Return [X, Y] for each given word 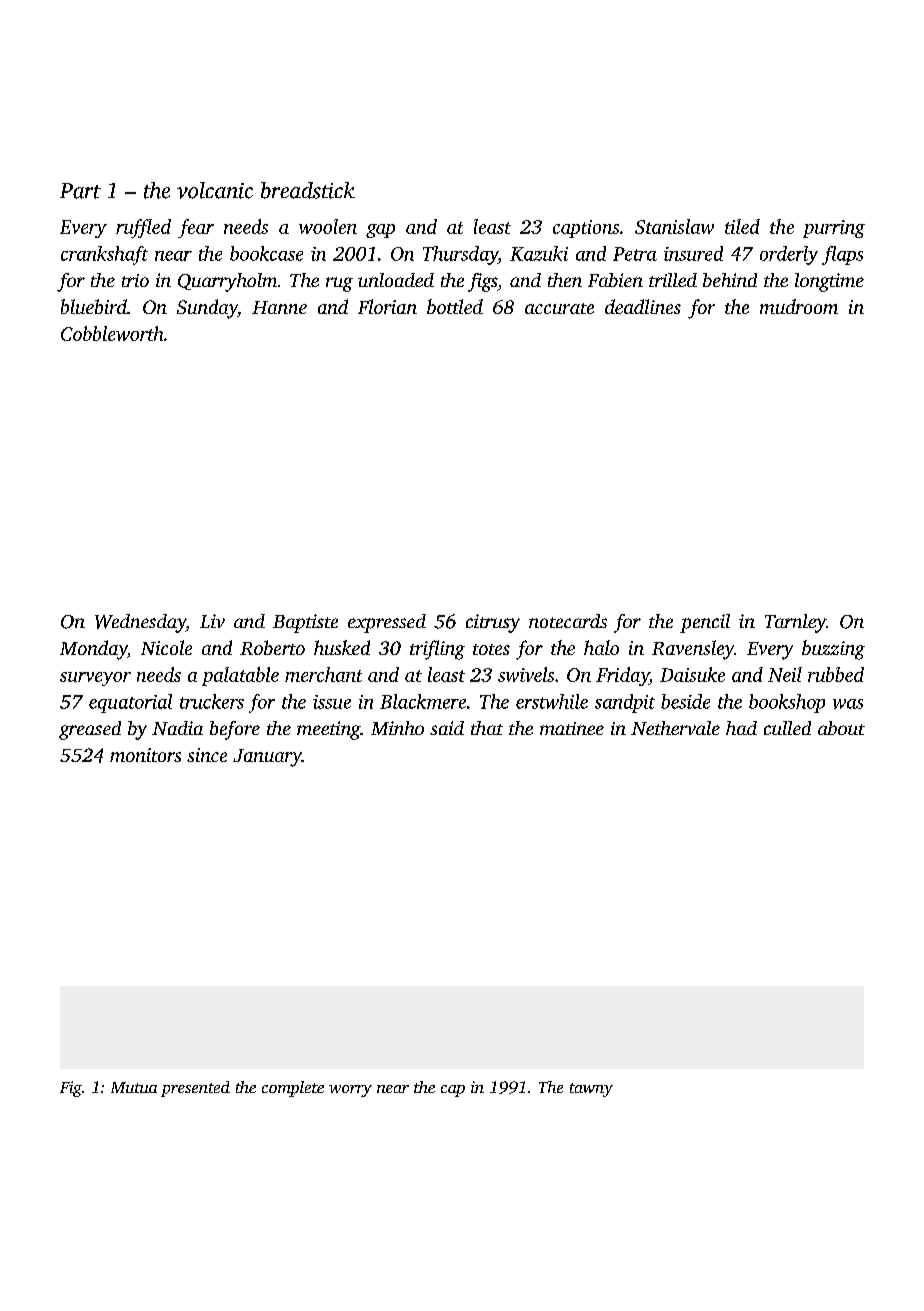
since [207, 755]
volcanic [215, 190]
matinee [572, 728]
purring [834, 229]
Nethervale [675, 728]
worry [350, 1091]
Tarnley [795, 623]
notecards [568, 621]
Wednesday [140, 623]
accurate [559, 308]
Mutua [134, 1087]
